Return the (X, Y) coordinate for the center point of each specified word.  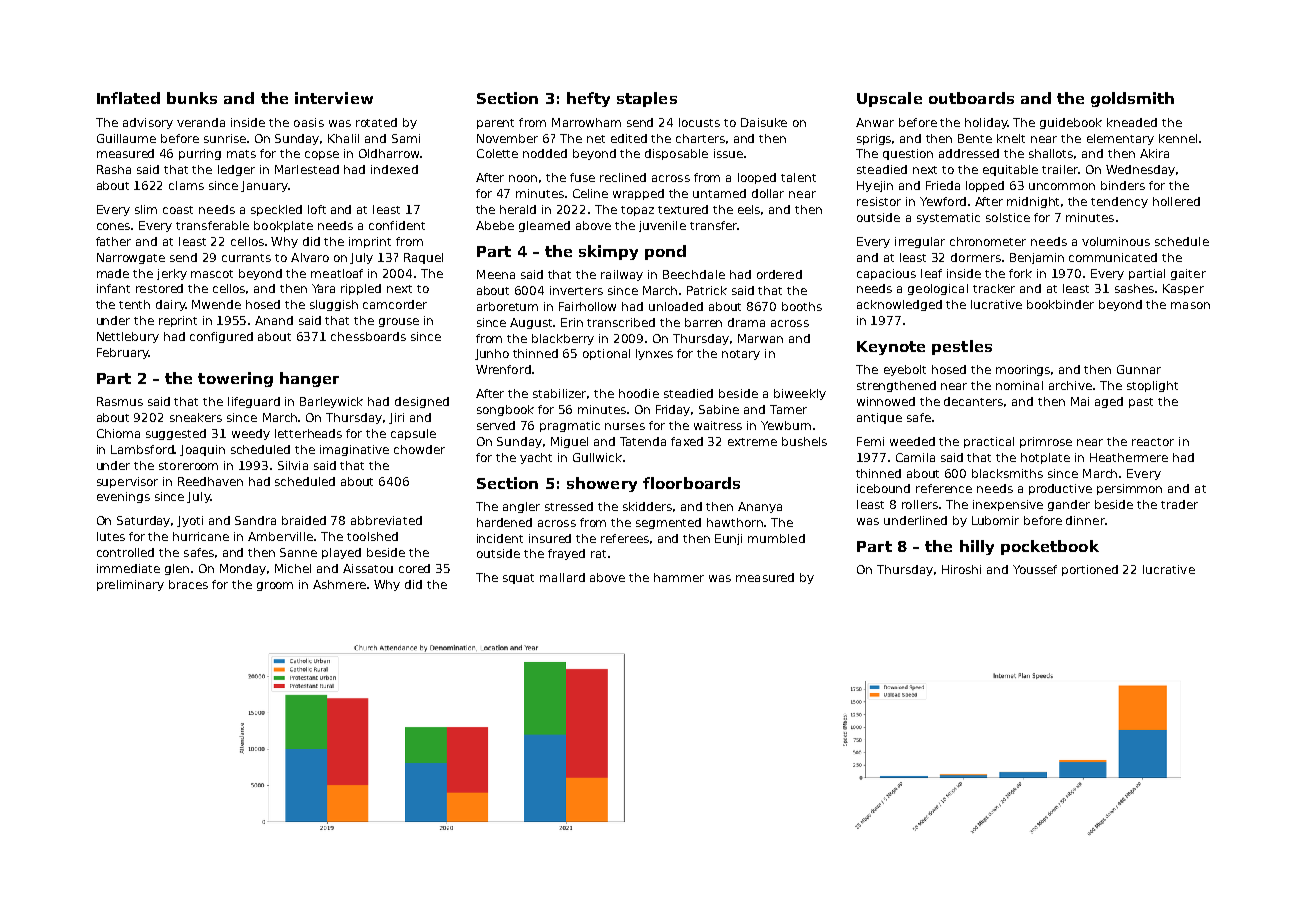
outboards (971, 98)
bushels (804, 441)
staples (647, 99)
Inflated (128, 98)
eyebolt (905, 370)
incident (500, 538)
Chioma (118, 433)
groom (275, 586)
